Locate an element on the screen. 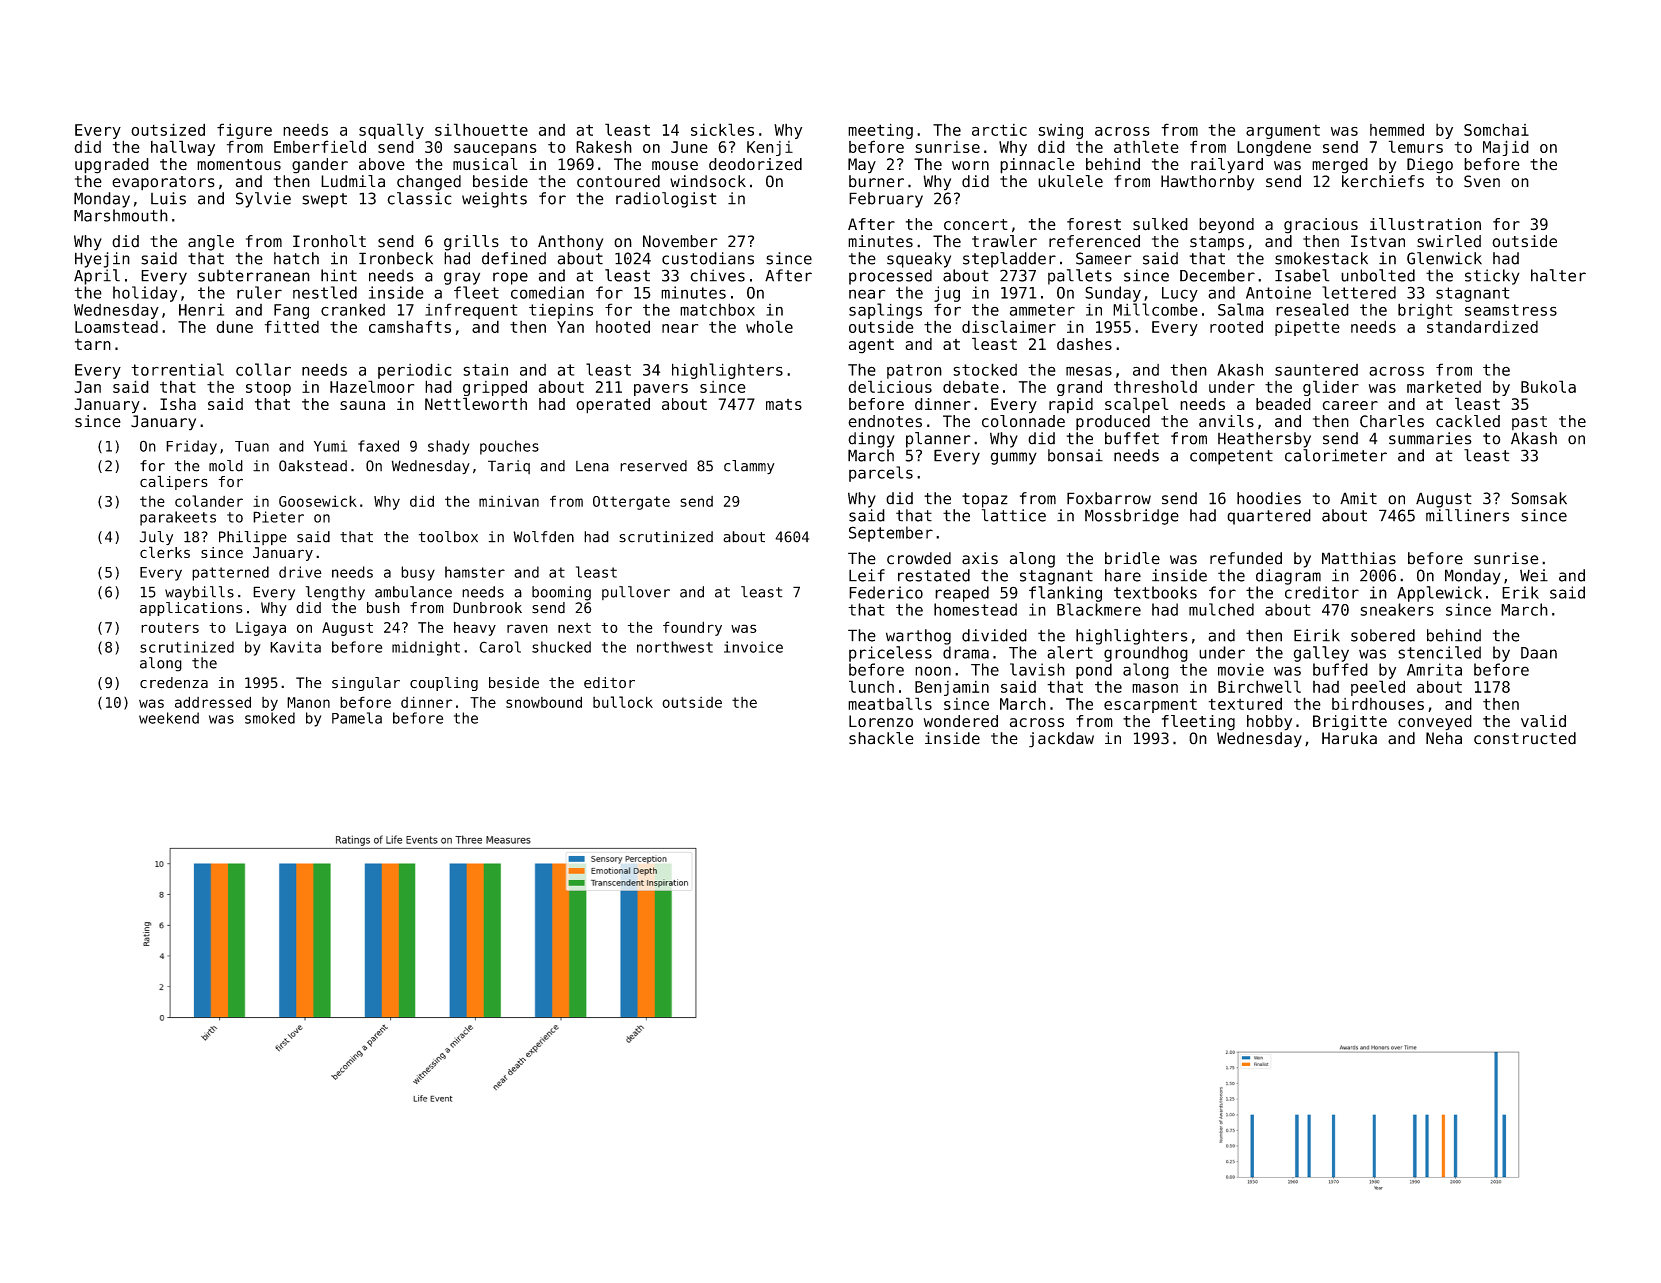  Lucy is located at coordinates (1180, 294).
